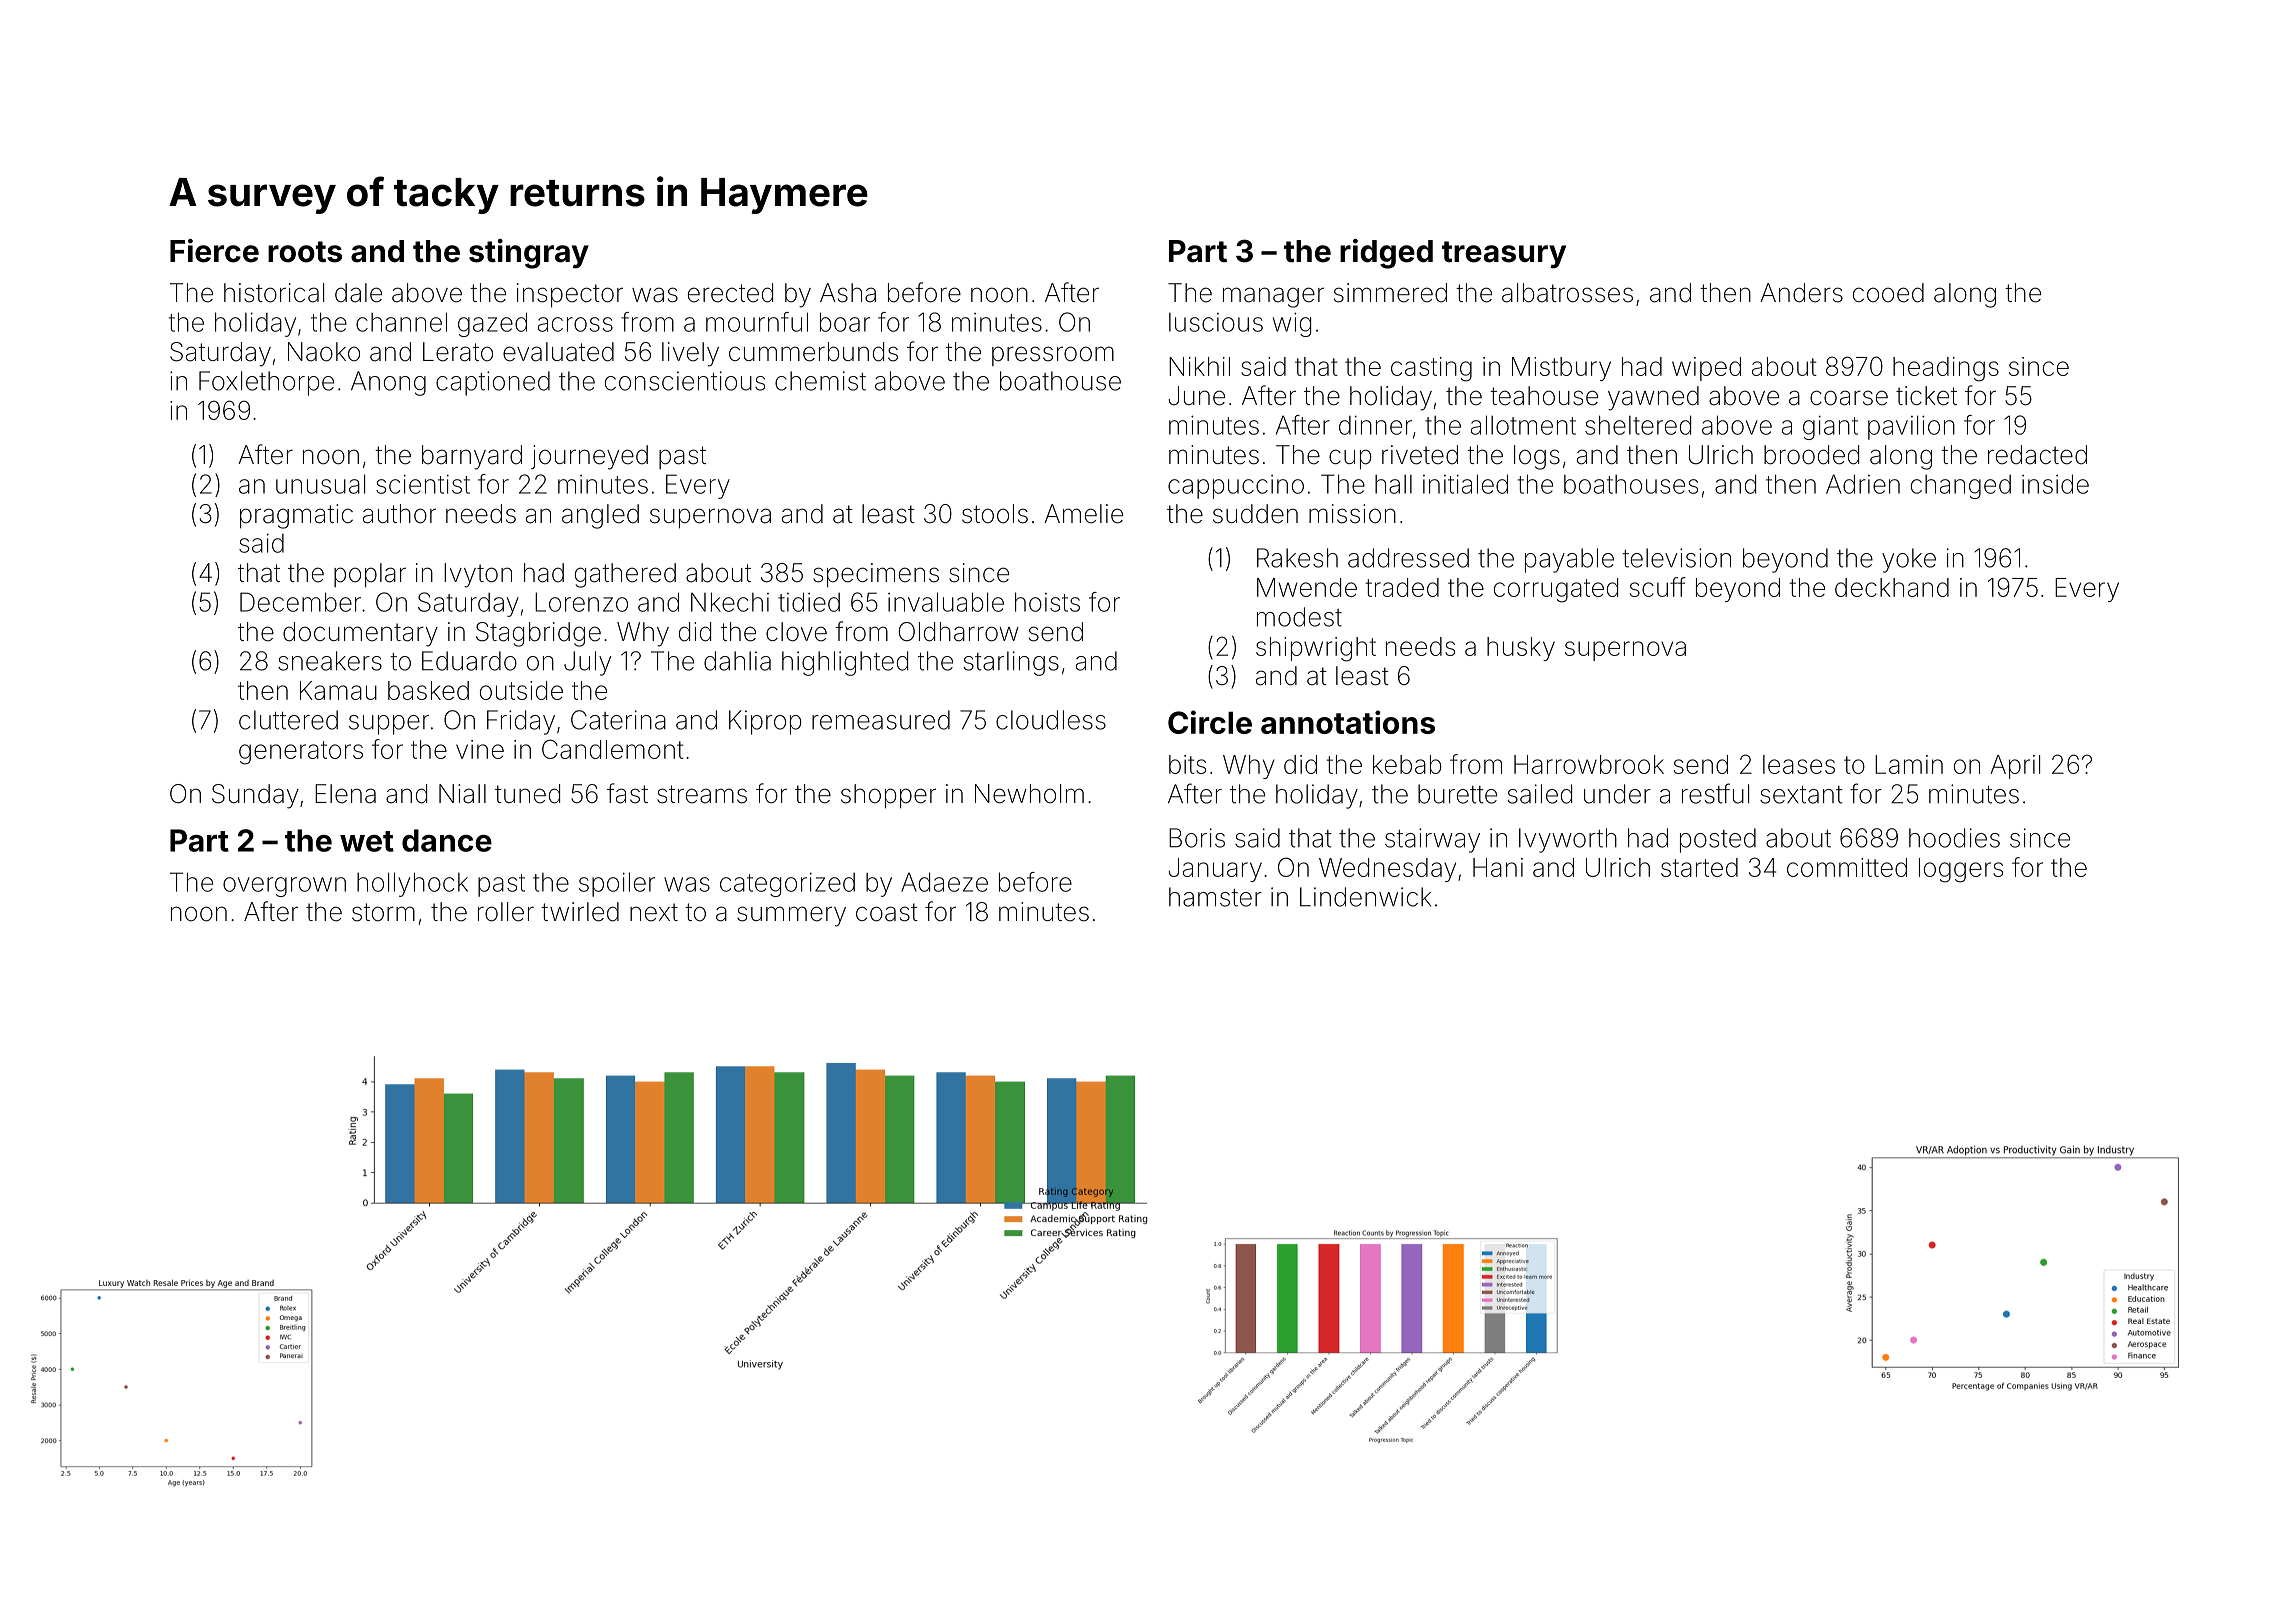 The image size is (2292, 1620). Describe the element at coordinates (589, 457) in the page. I see `journeyed` at that location.
